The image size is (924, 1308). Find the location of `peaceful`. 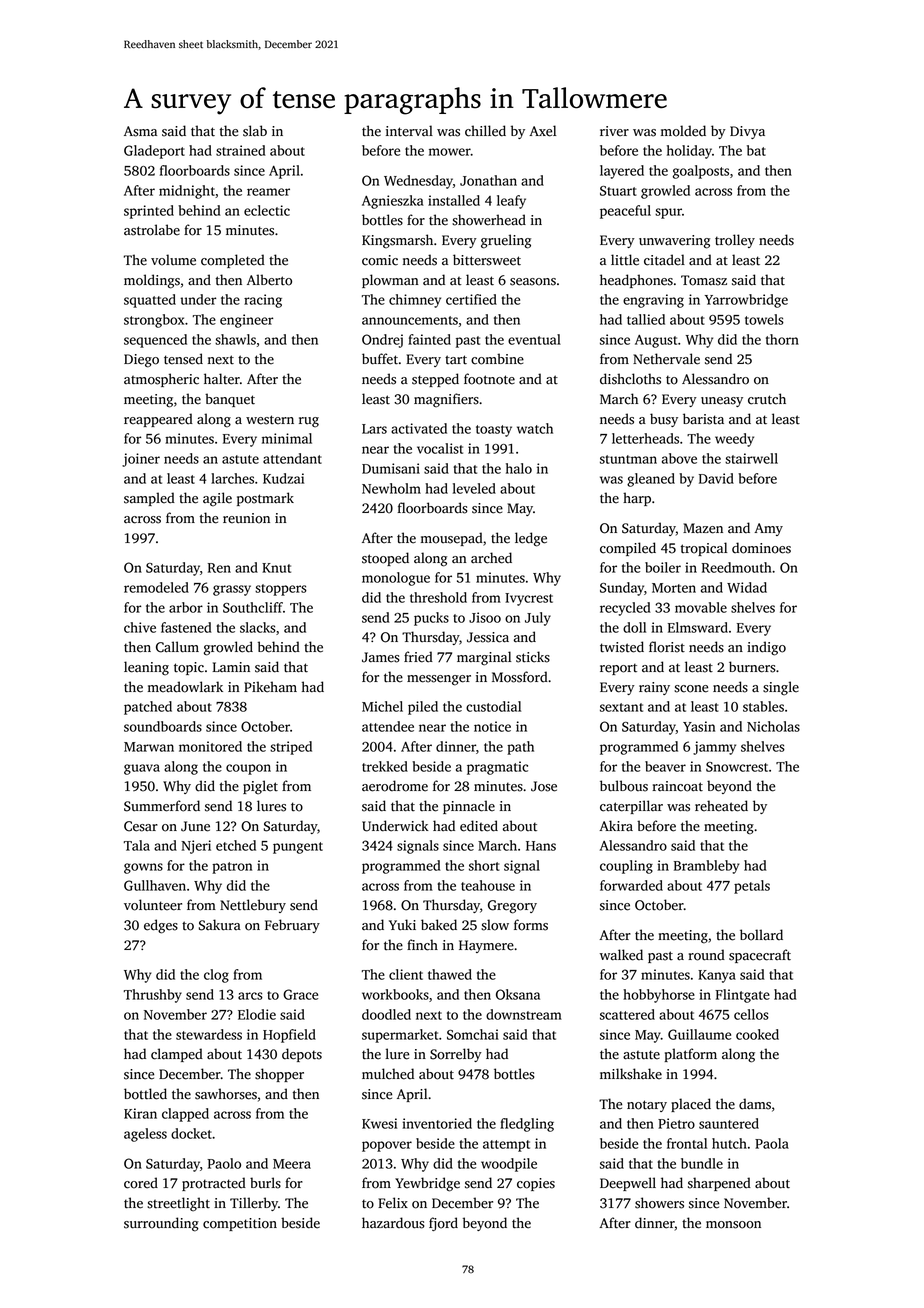

peaceful is located at coordinates (625, 212).
